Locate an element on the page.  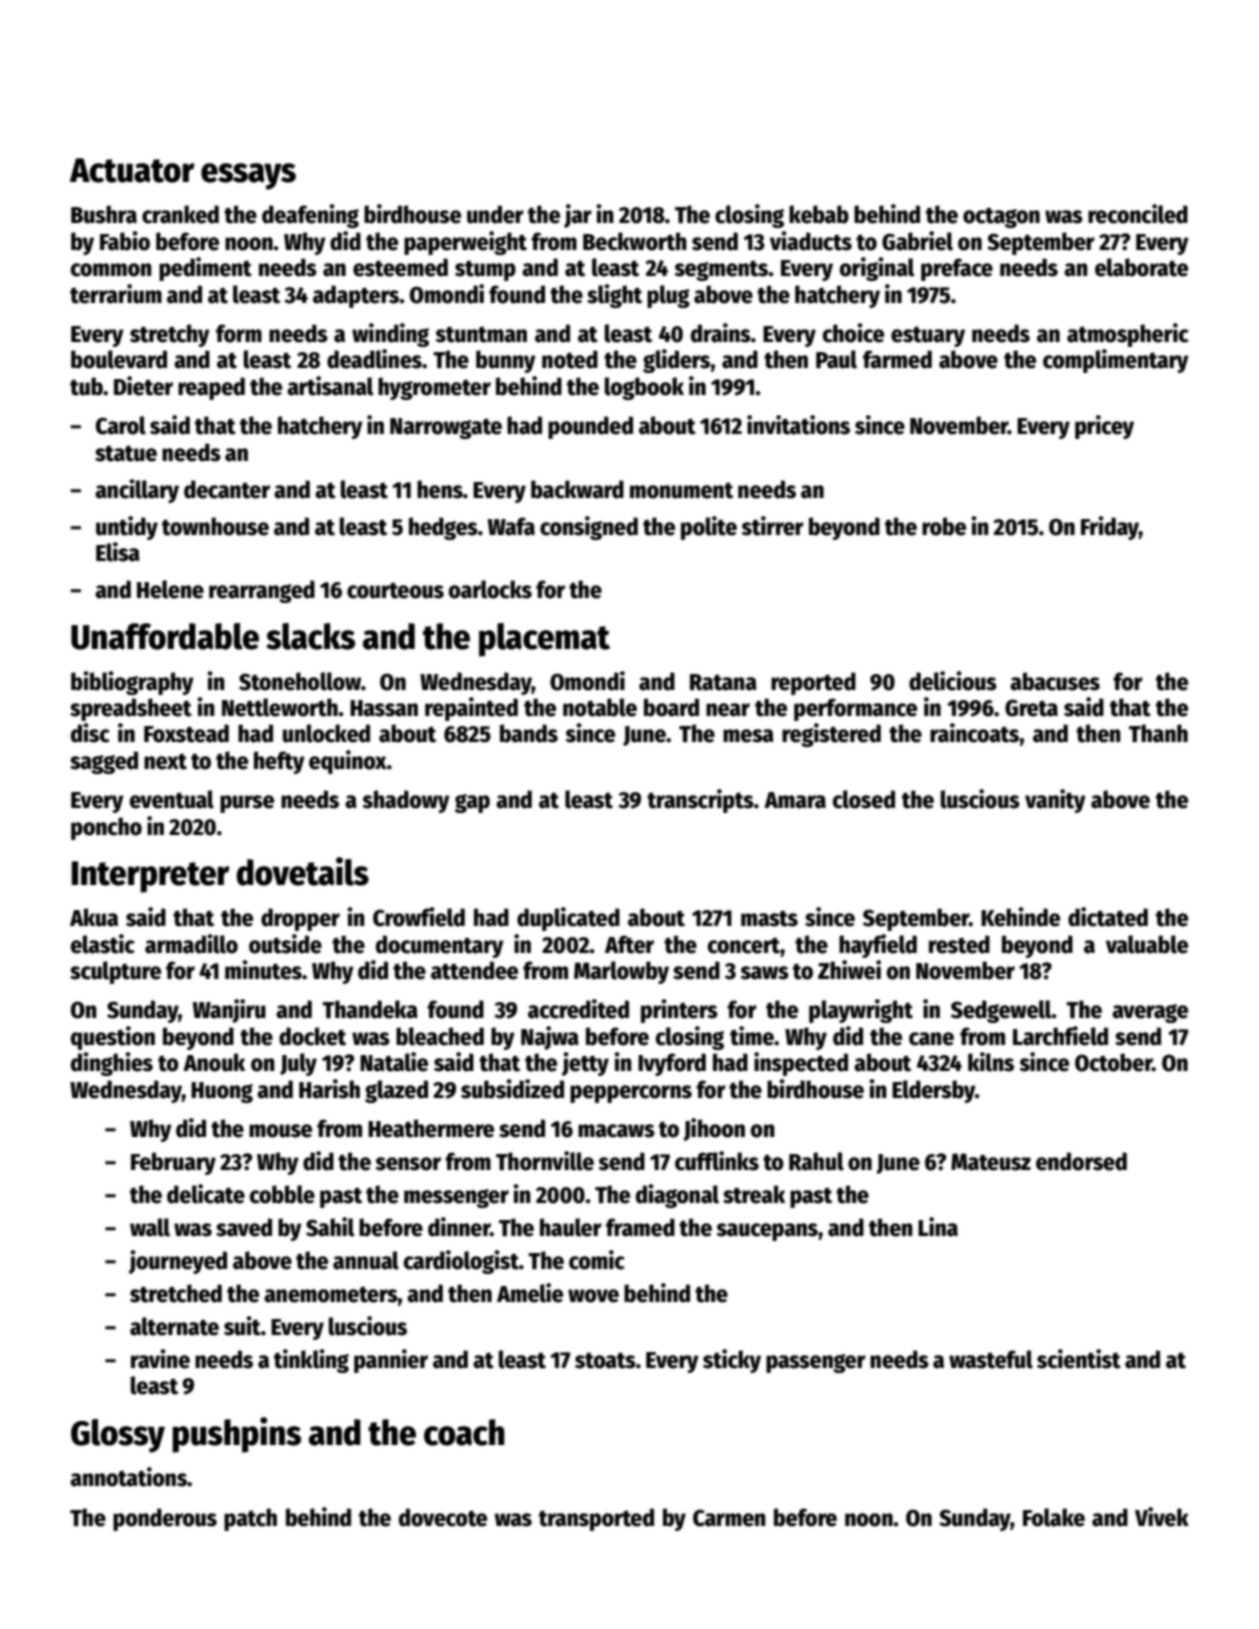
alternate is located at coordinates (174, 1326).
